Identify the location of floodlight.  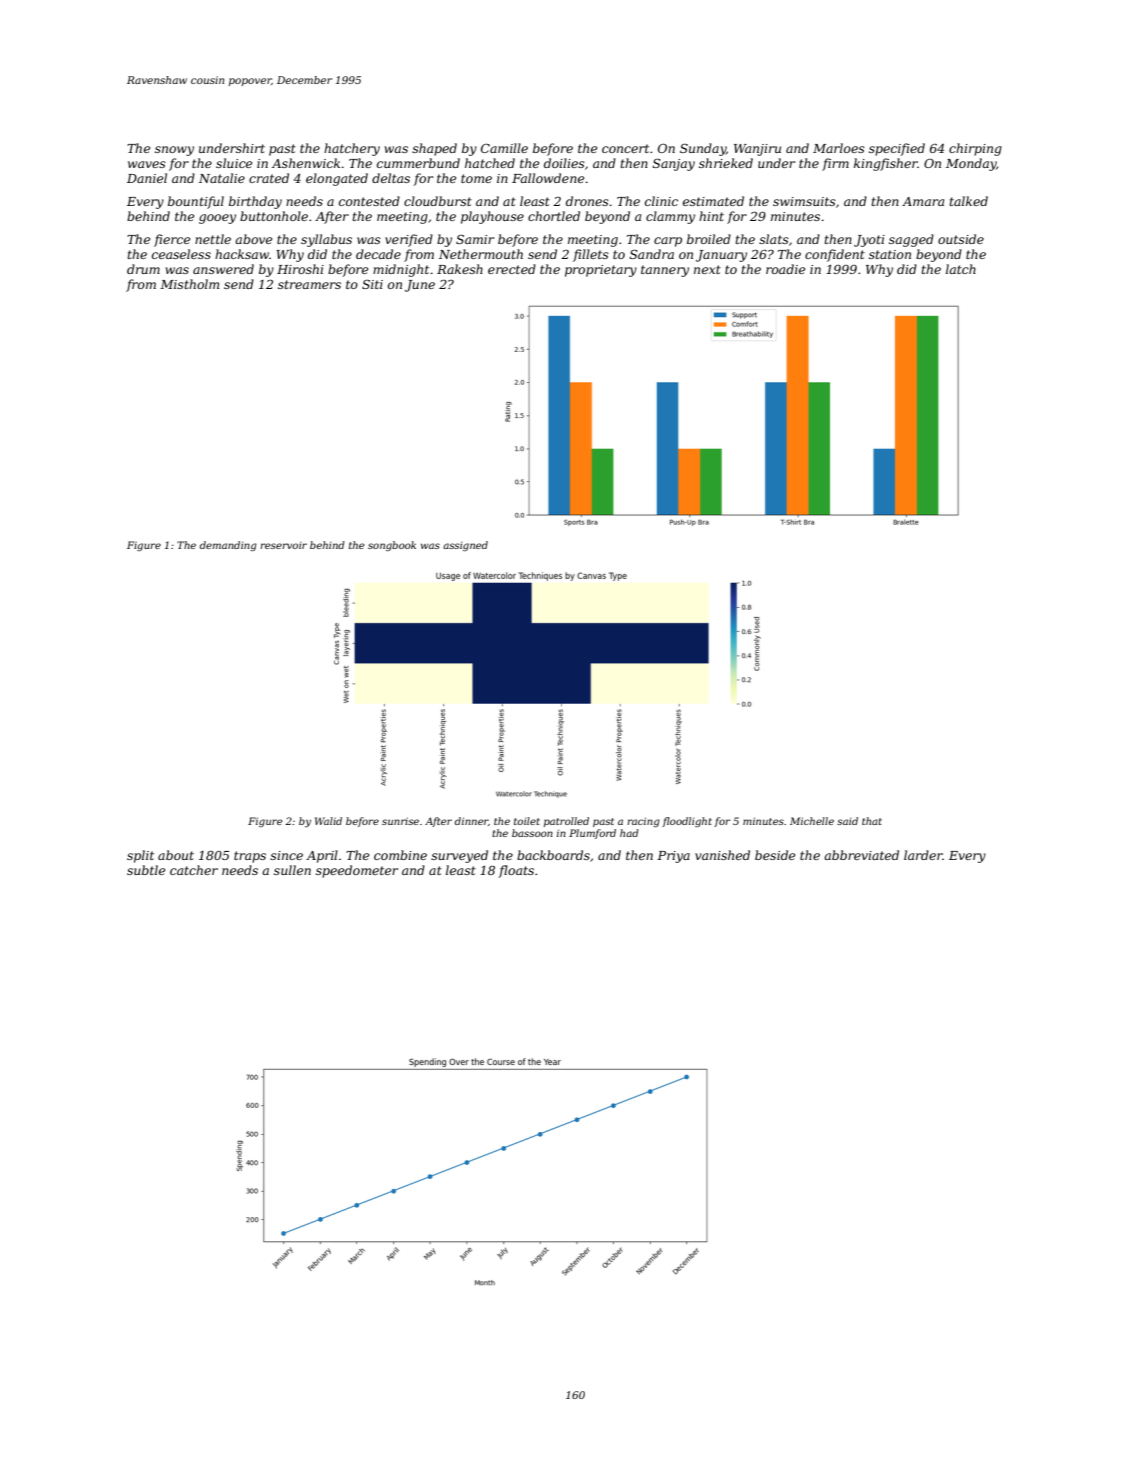
(687, 822).
